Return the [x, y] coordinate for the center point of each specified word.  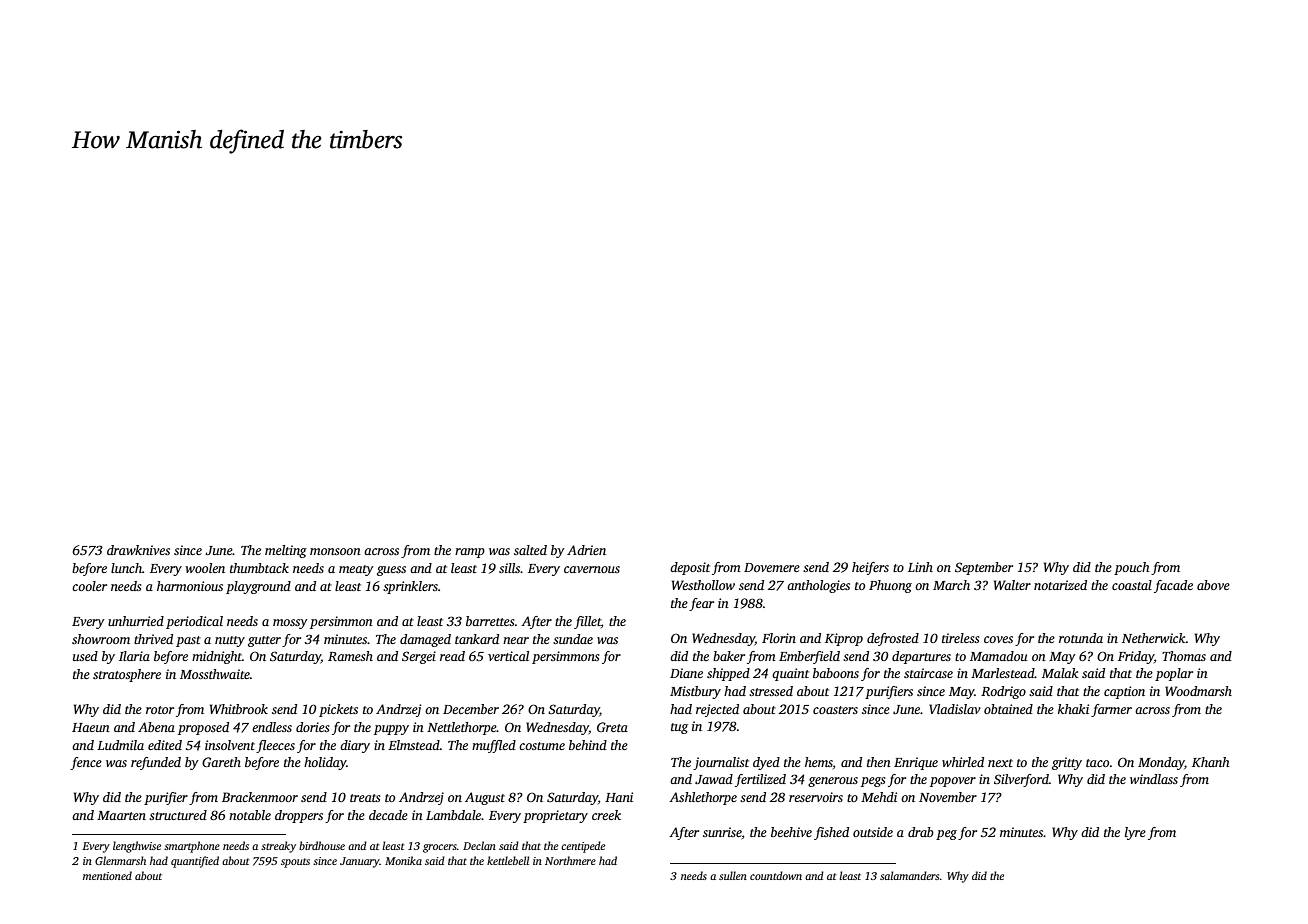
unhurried [136, 621]
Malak [1060, 673]
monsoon [335, 551]
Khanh [1210, 762]
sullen [733, 875]
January [360, 862]
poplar [1174, 674]
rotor [160, 710]
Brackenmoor [260, 797]
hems [819, 762]
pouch [1131, 568]
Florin [779, 638]
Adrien [586, 550]
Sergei [419, 657]
